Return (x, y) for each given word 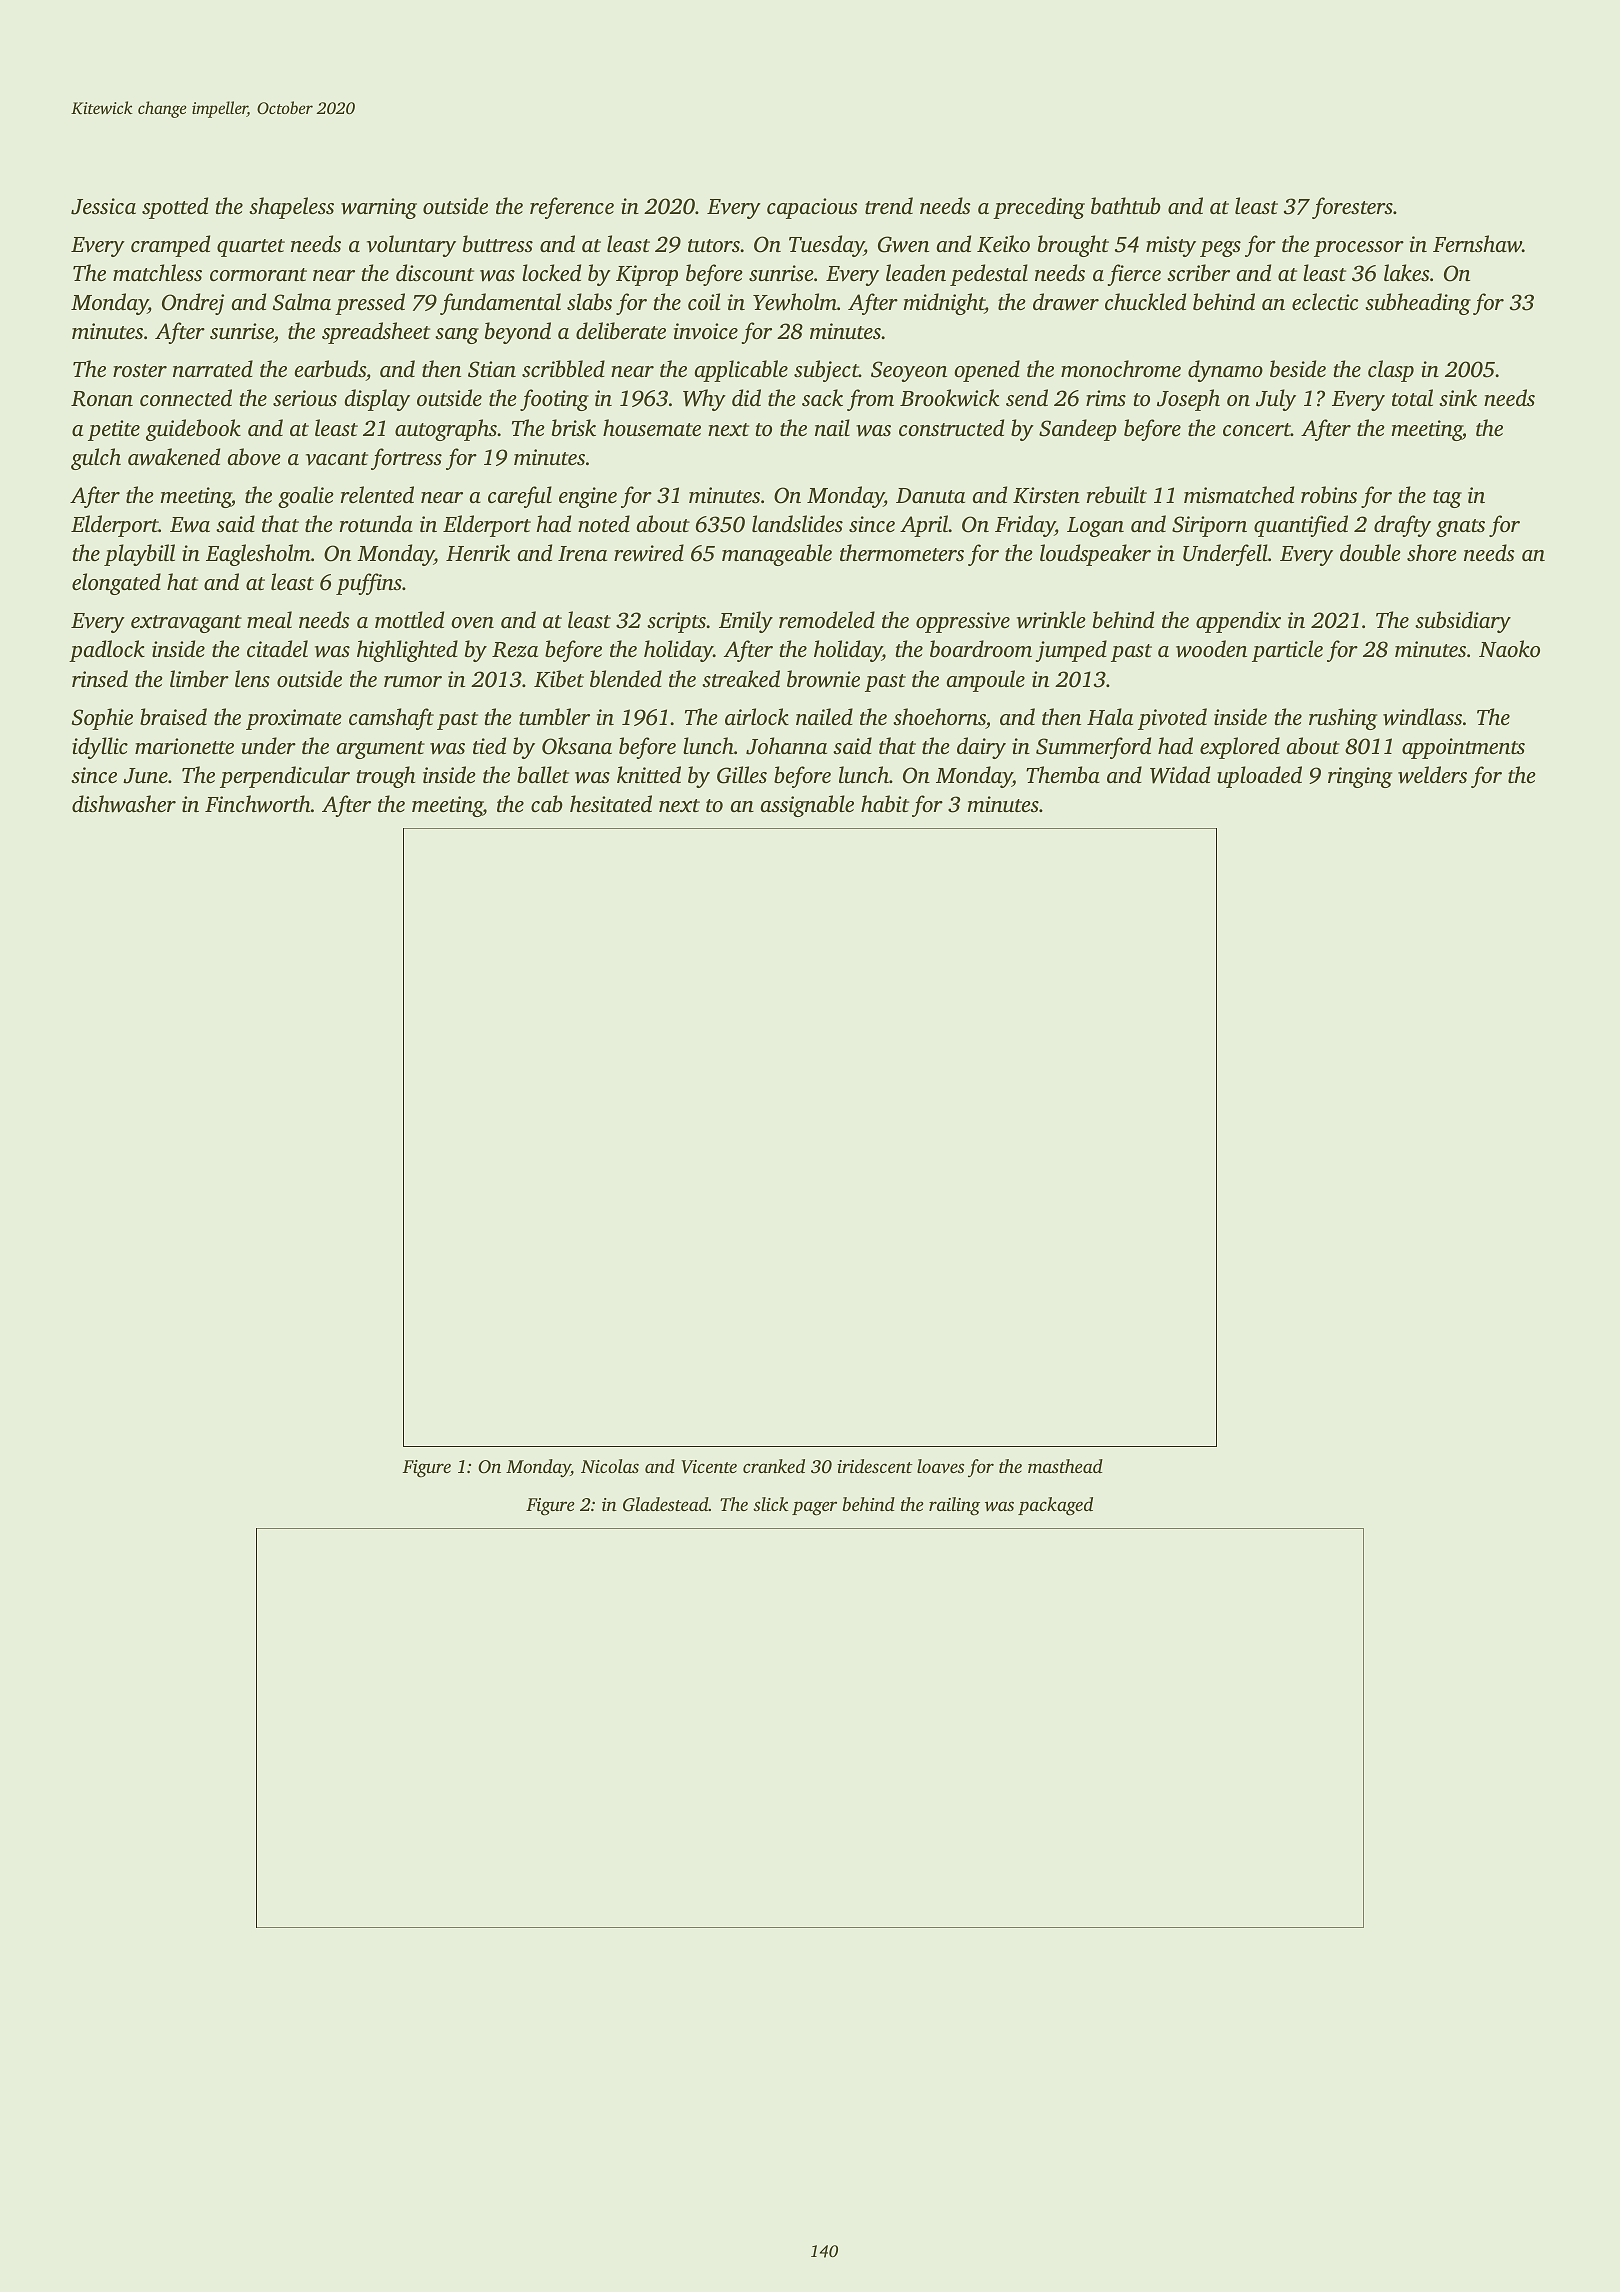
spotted (175, 208)
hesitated (611, 803)
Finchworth (258, 804)
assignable (807, 806)
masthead (1065, 1466)
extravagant (186, 624)
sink (1458, 397)
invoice (706, 331)
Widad (1180, 775)
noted (604, 523)
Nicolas (610, 1466)
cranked (774, 1466)
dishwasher (124, 804)
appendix (1238, 622)
